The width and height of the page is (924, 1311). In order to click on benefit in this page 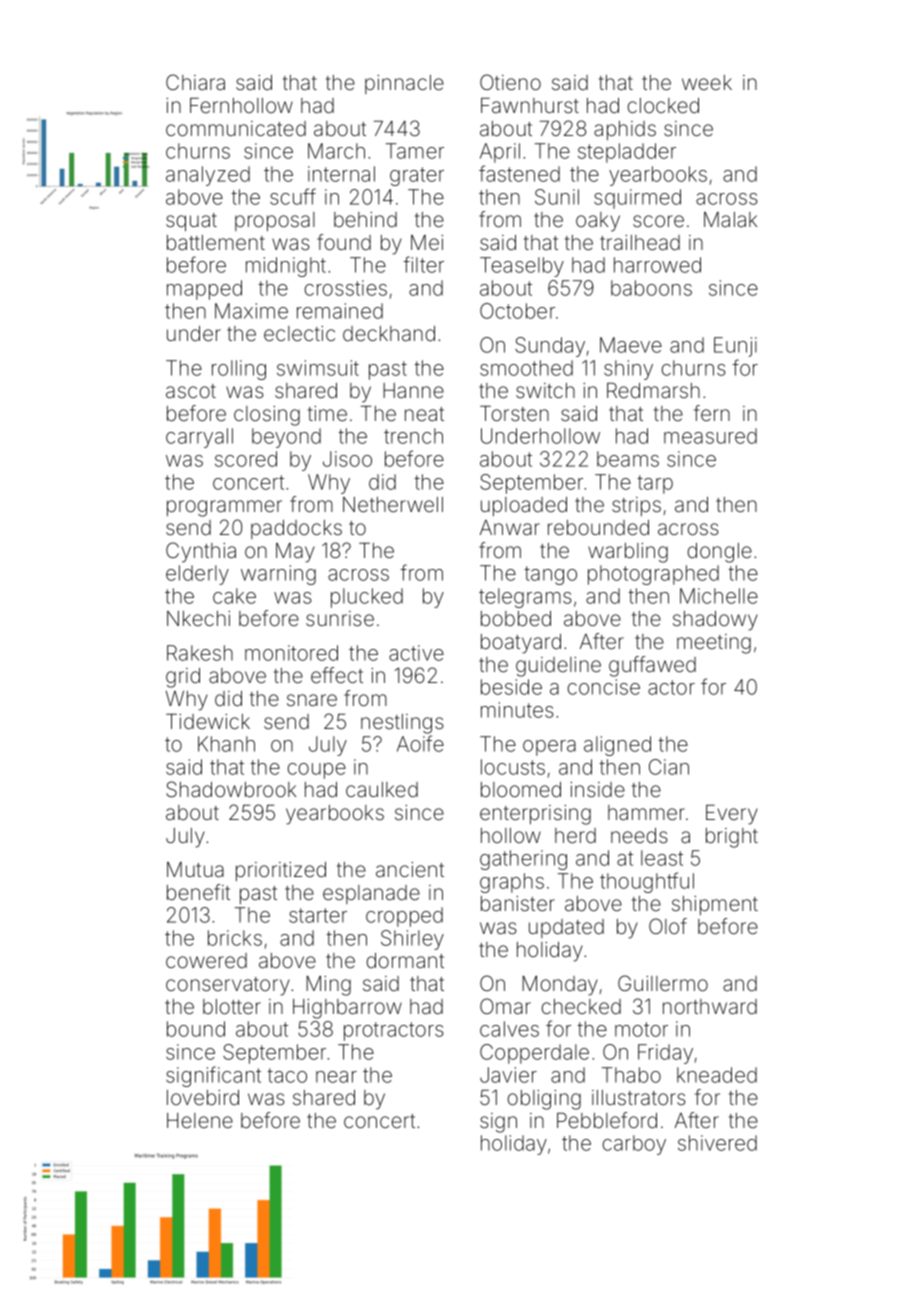, I will do `click(198, 892)`.
